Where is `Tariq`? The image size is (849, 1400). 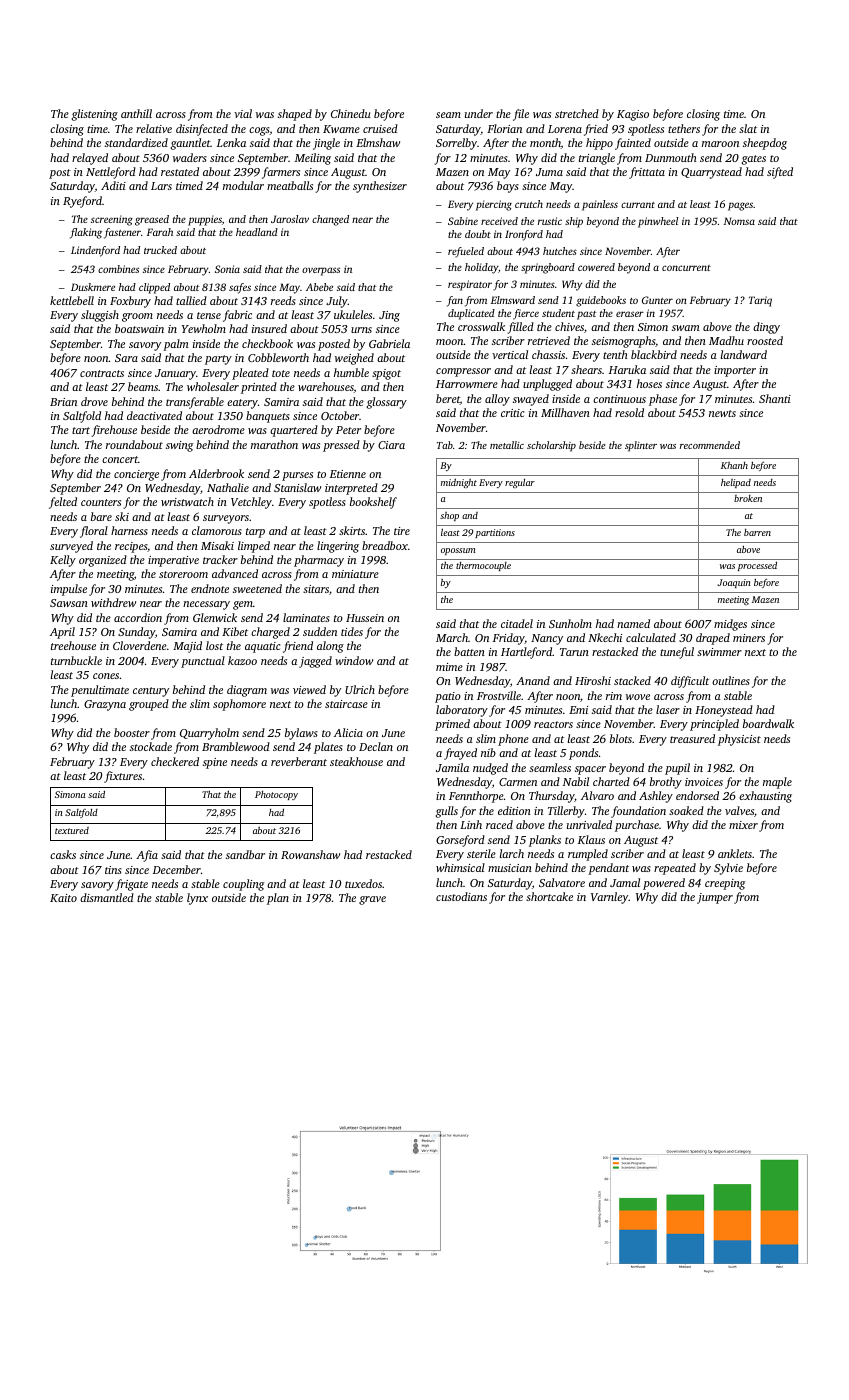
Tariq is located at coordinates (760, 301).
